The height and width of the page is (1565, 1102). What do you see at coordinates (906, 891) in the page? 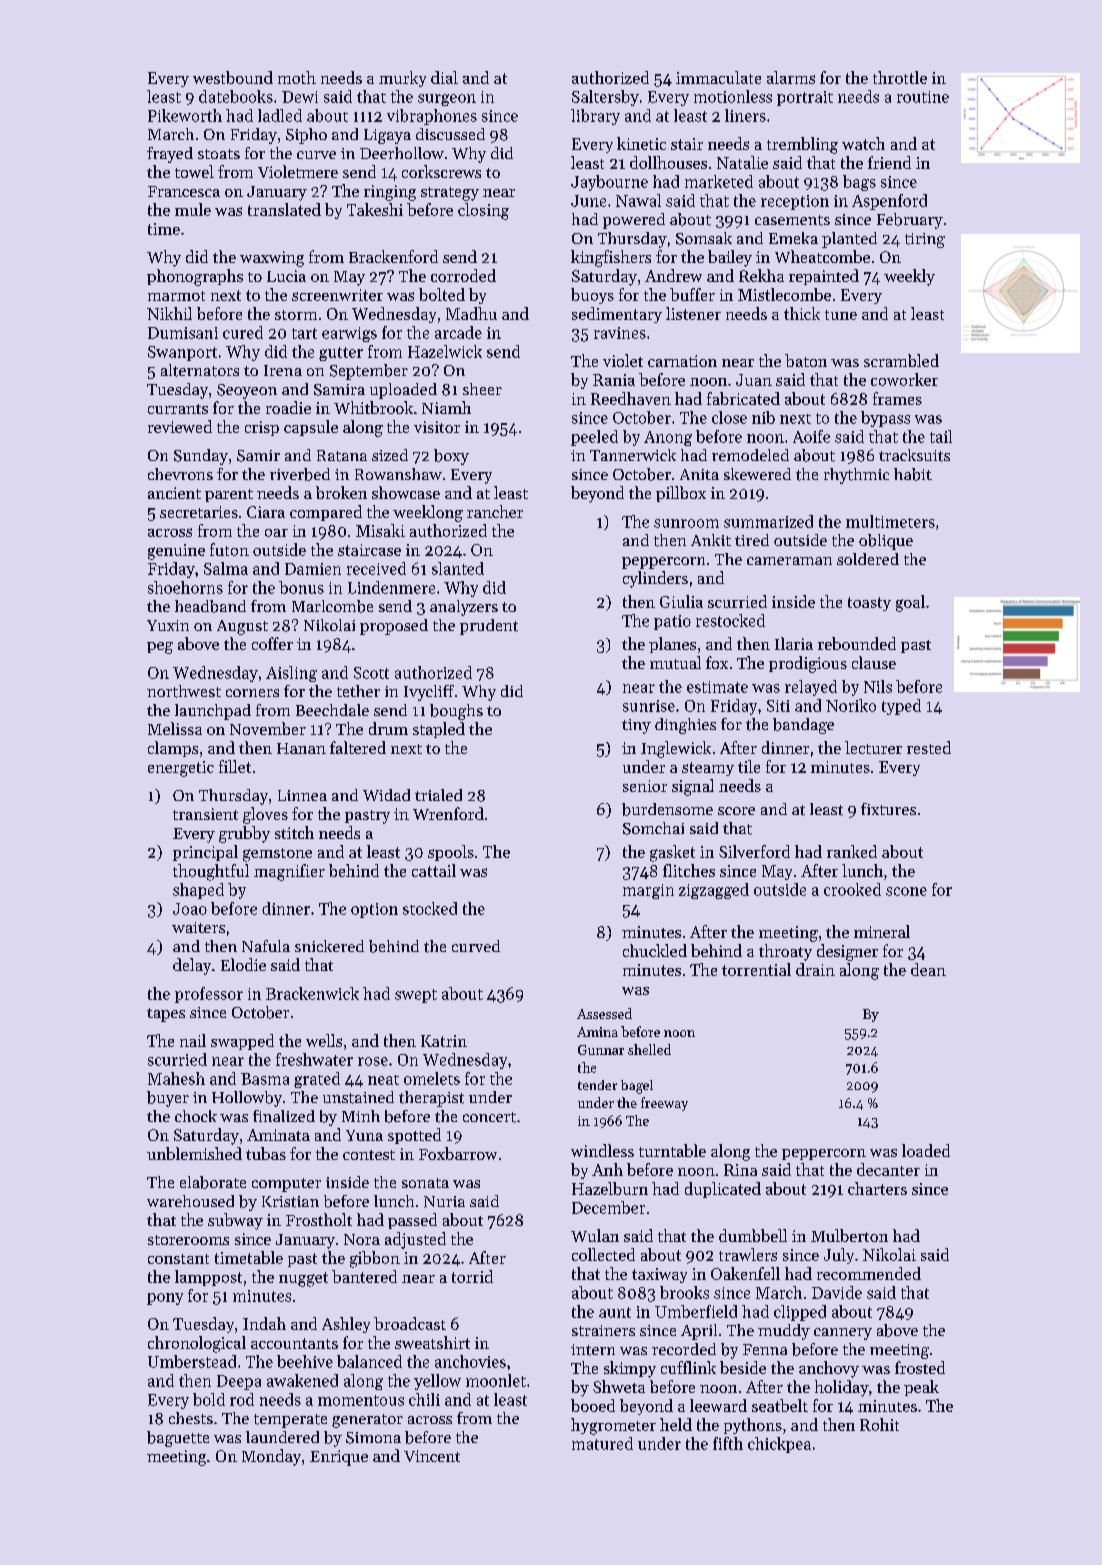
I see `scone` at bounding box center [906, 891].
